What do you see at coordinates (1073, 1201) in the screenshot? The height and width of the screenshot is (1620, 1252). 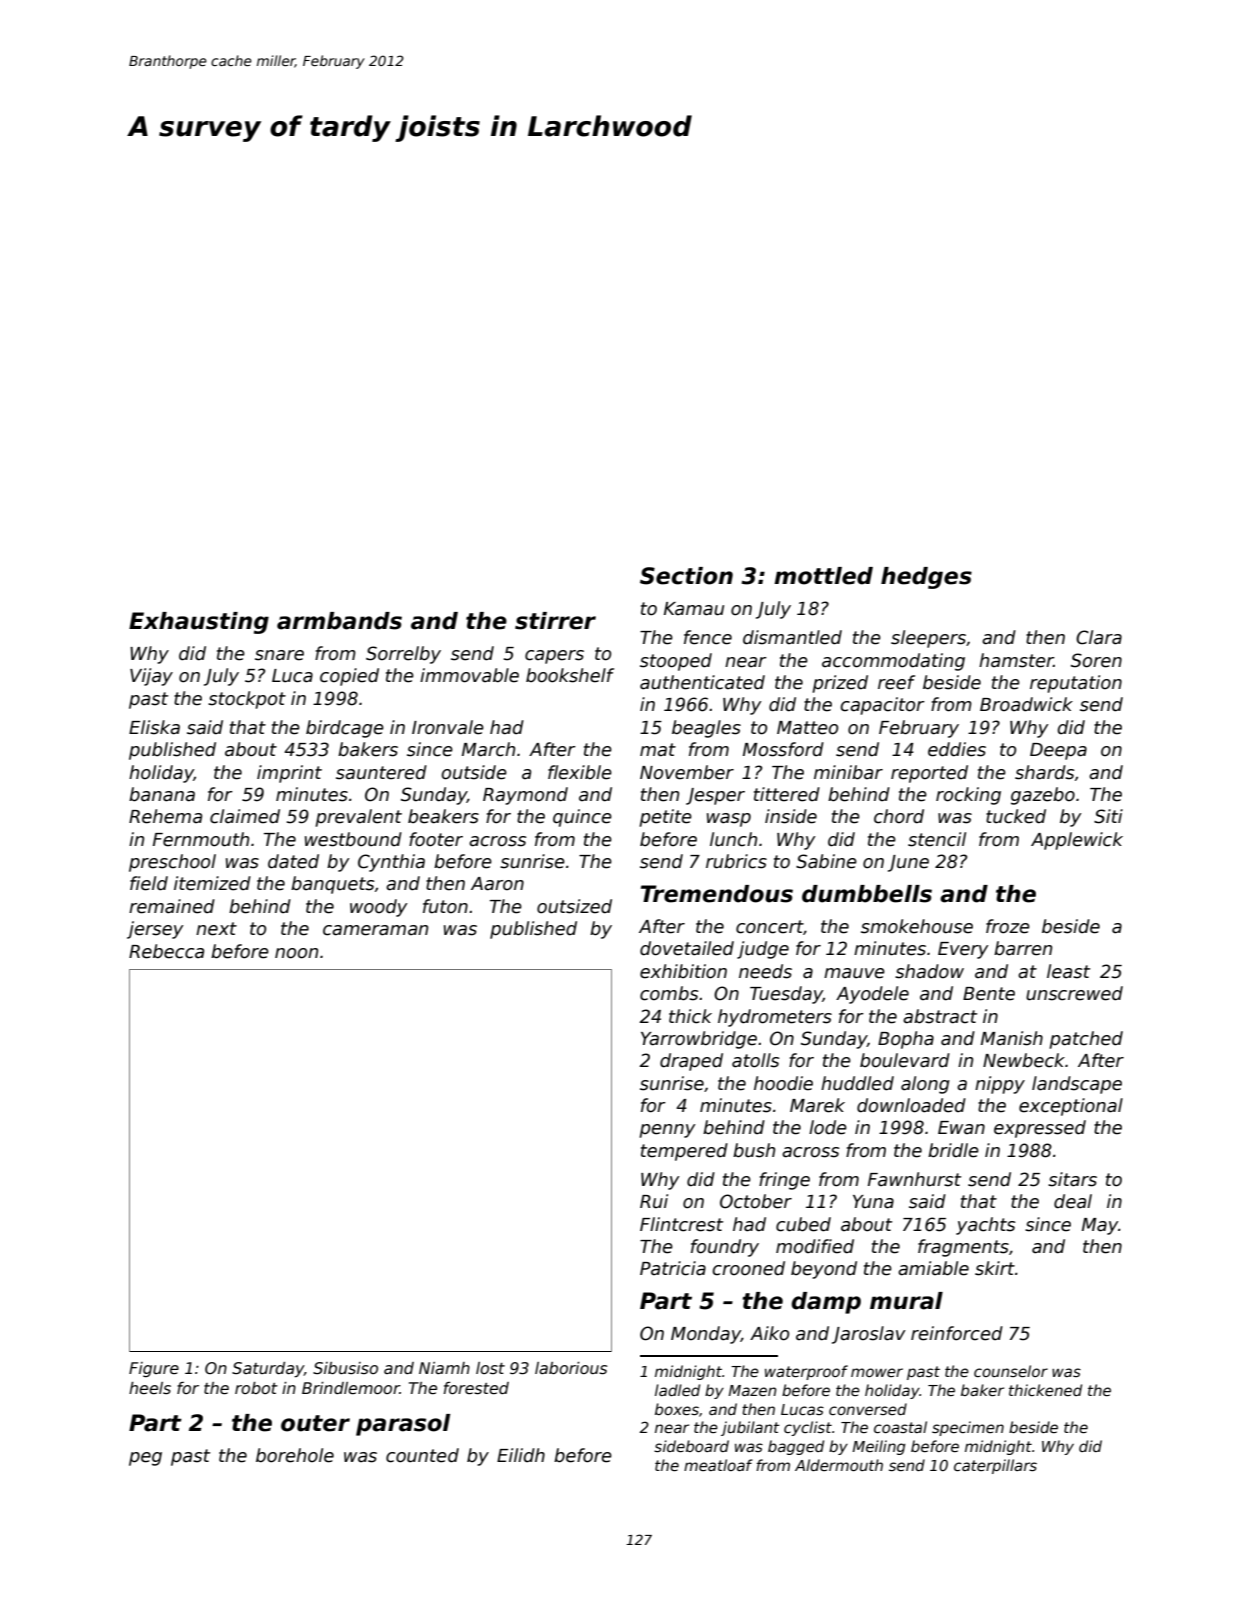 I see `deal` at bounding box center [1073, 1201].
